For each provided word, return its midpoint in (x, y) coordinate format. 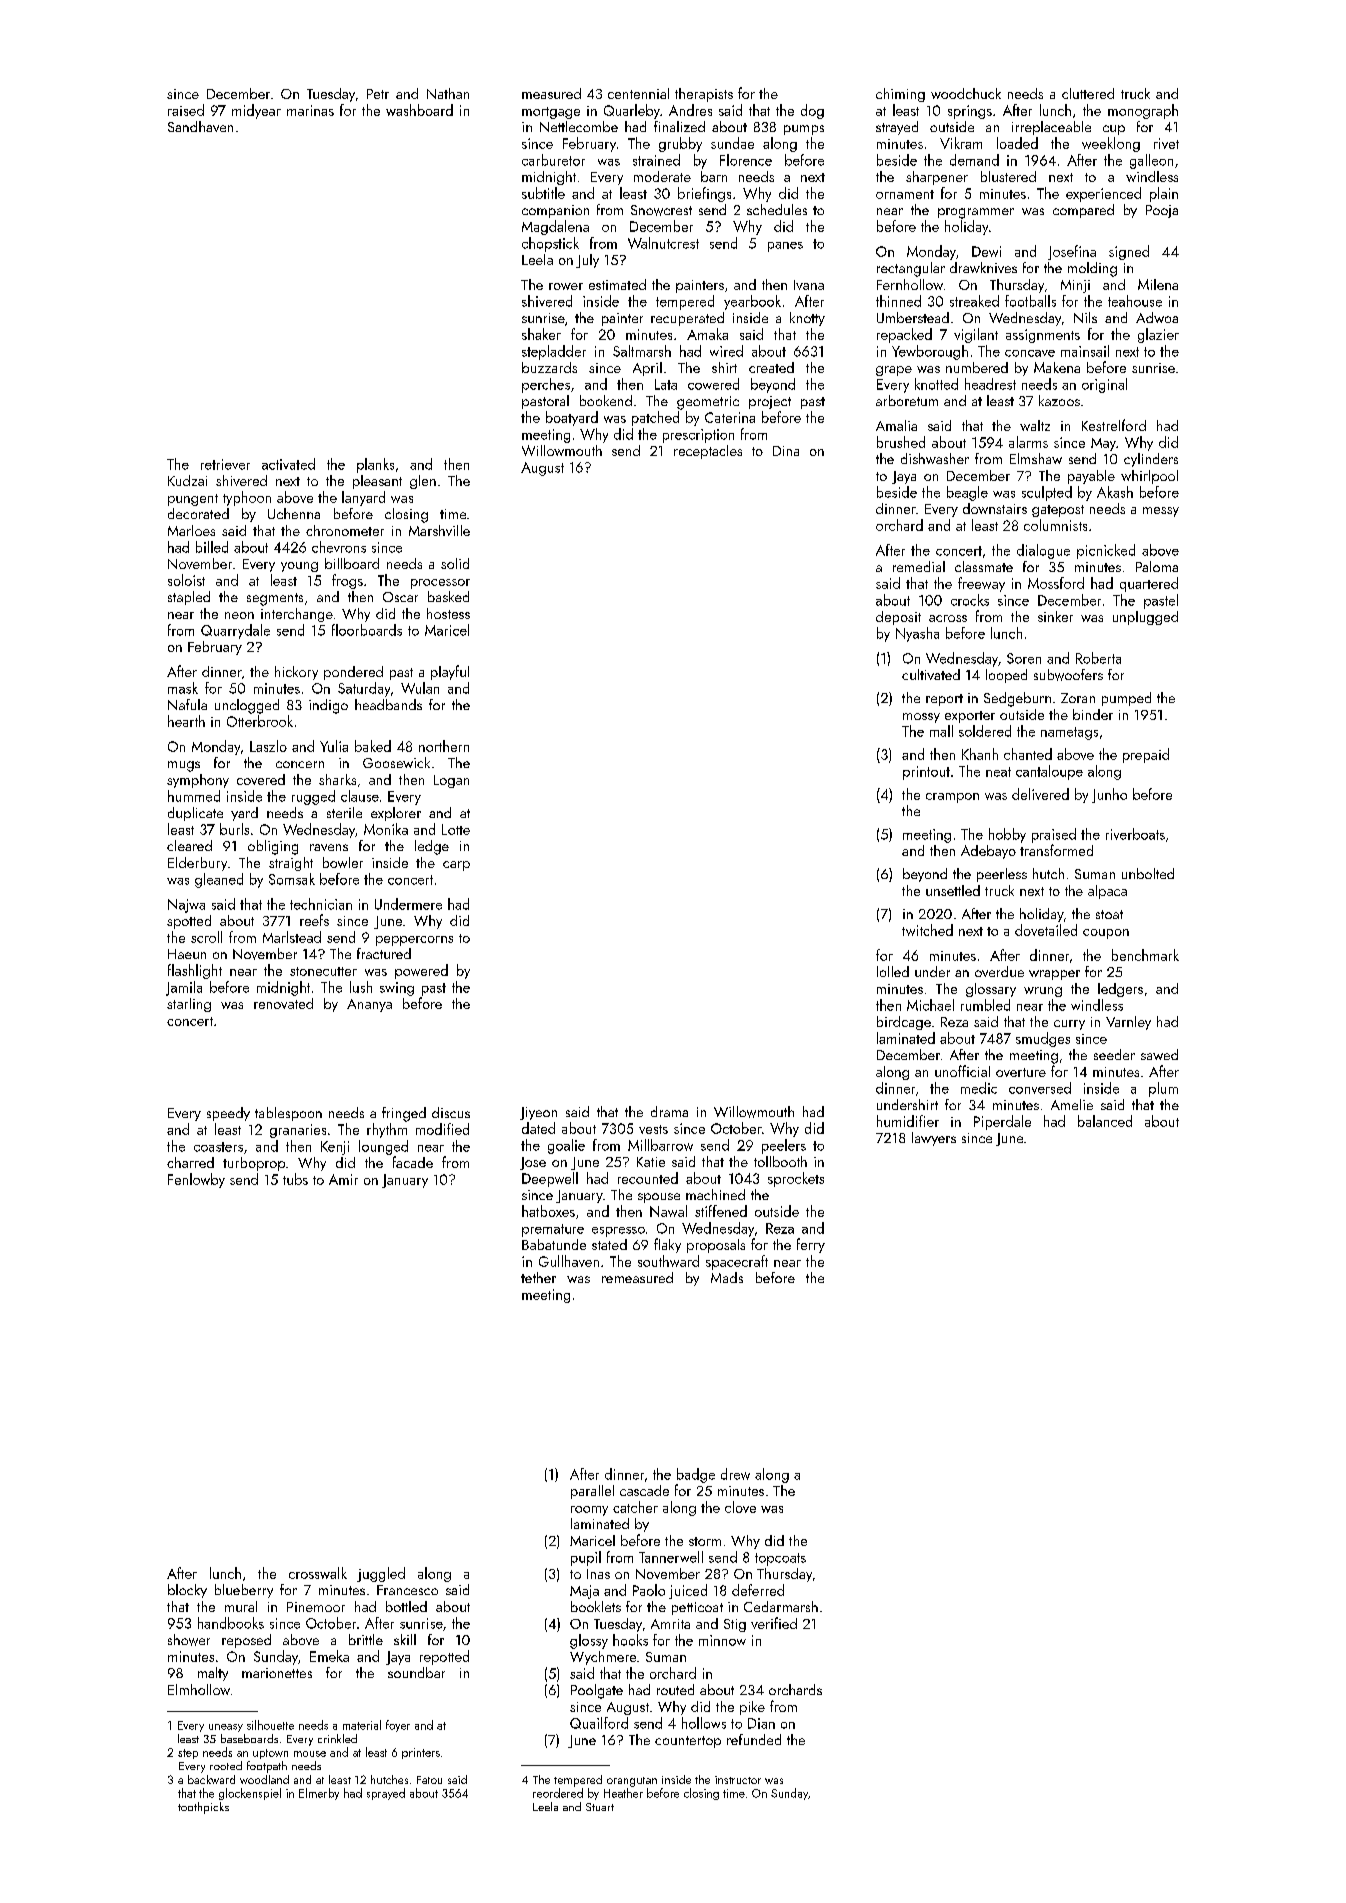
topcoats (780, 1559)
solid (455, 563)
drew (735, 1474)
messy (1161, 512)
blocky (187, 1591)
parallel (592, 1492)
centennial (638, 93)
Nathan (448, 93)
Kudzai (187, 480)
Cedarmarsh (781, 1606)
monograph (1143, 111)
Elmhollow (199, 1689)
